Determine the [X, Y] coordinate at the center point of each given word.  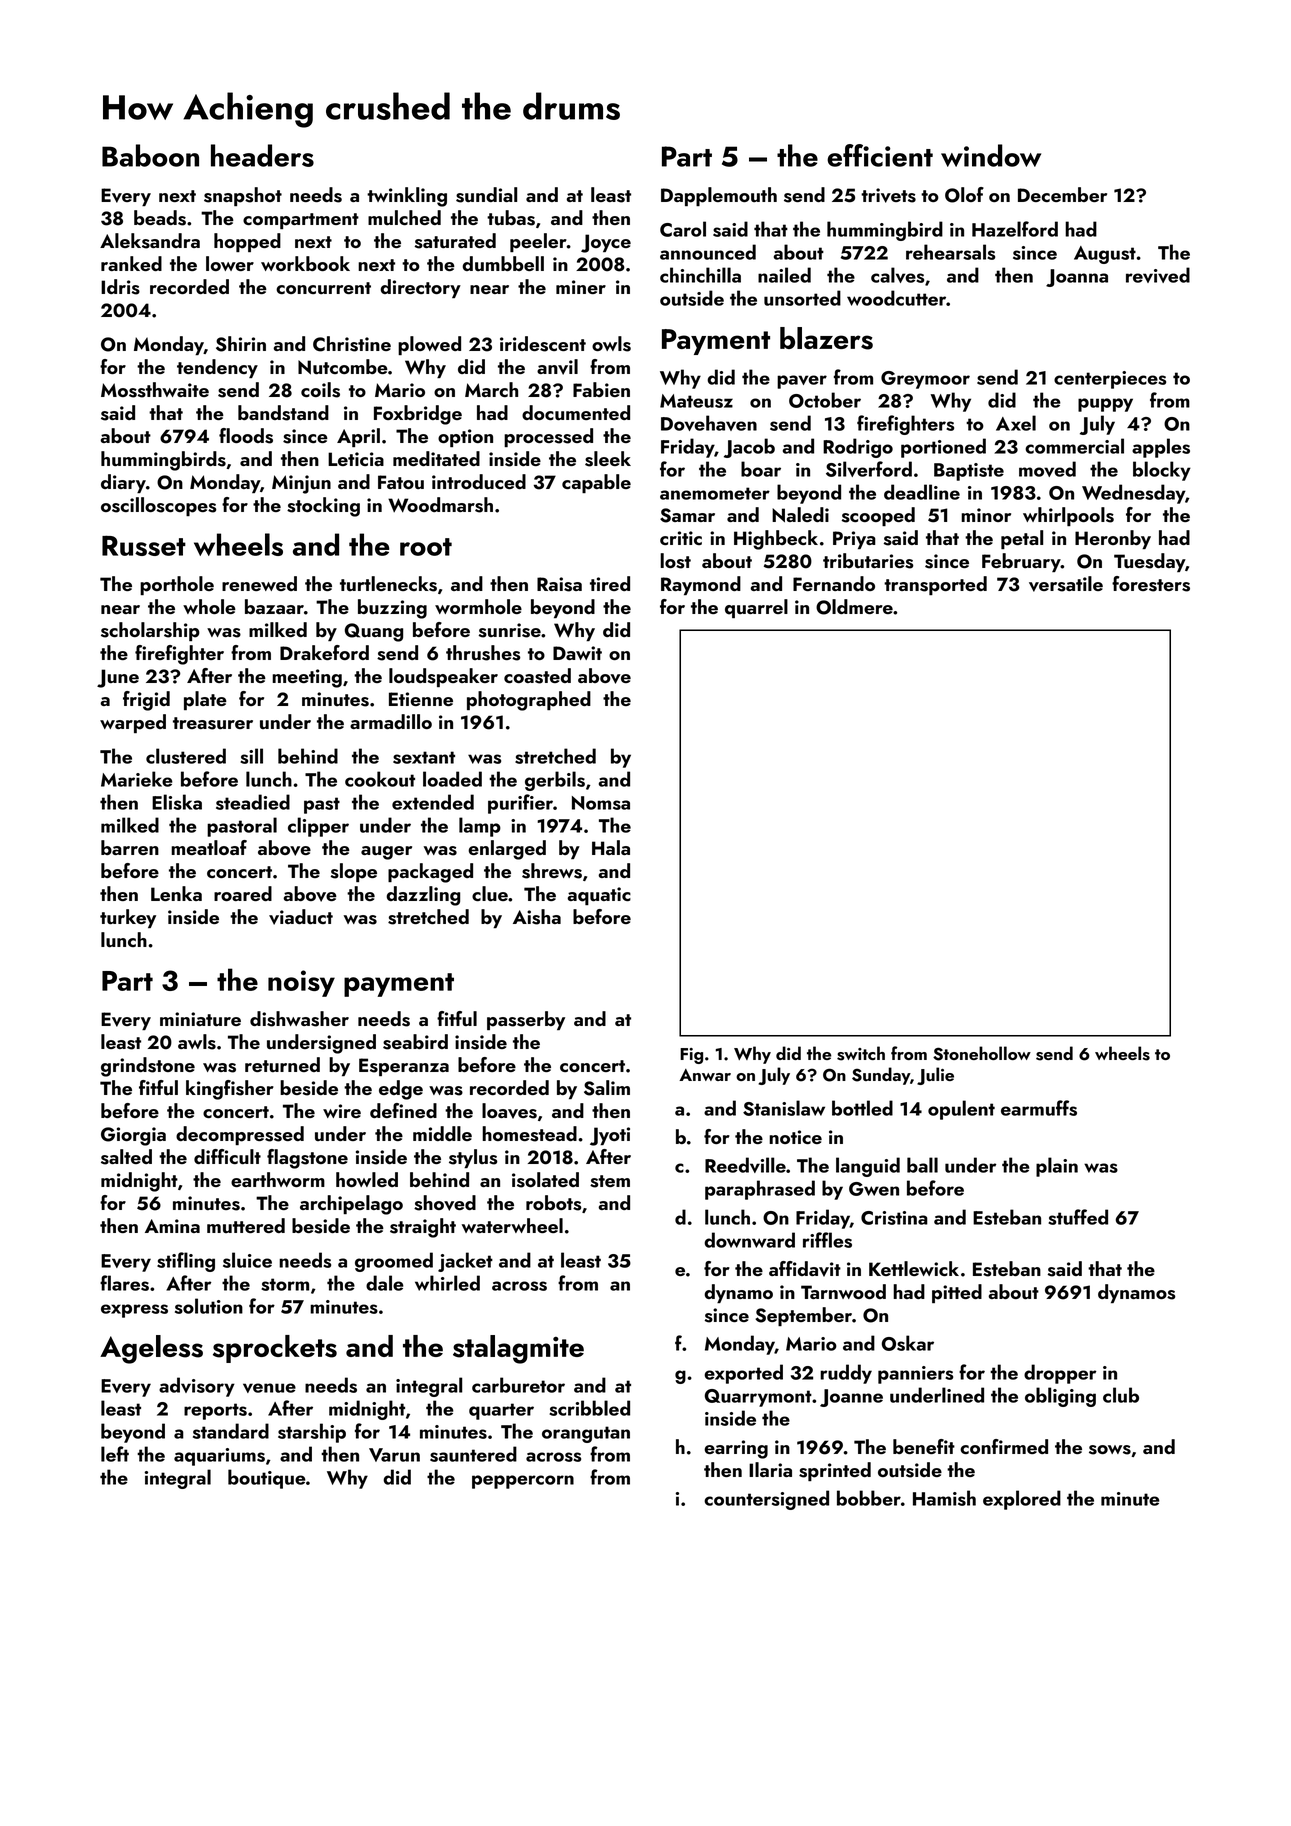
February [1021, 562]
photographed [529, 701]
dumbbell [503, 263]
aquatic [599, 896]
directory [420, 288]
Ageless [151, 1349]
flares [124, 1283]
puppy [1105, 405]
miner [581, 287]
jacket [465, 1262]
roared [243, 893]
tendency [217, 368]
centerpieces [1110, 380]
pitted [957, 1293]
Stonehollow [982, 1053]
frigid [146, 701]
